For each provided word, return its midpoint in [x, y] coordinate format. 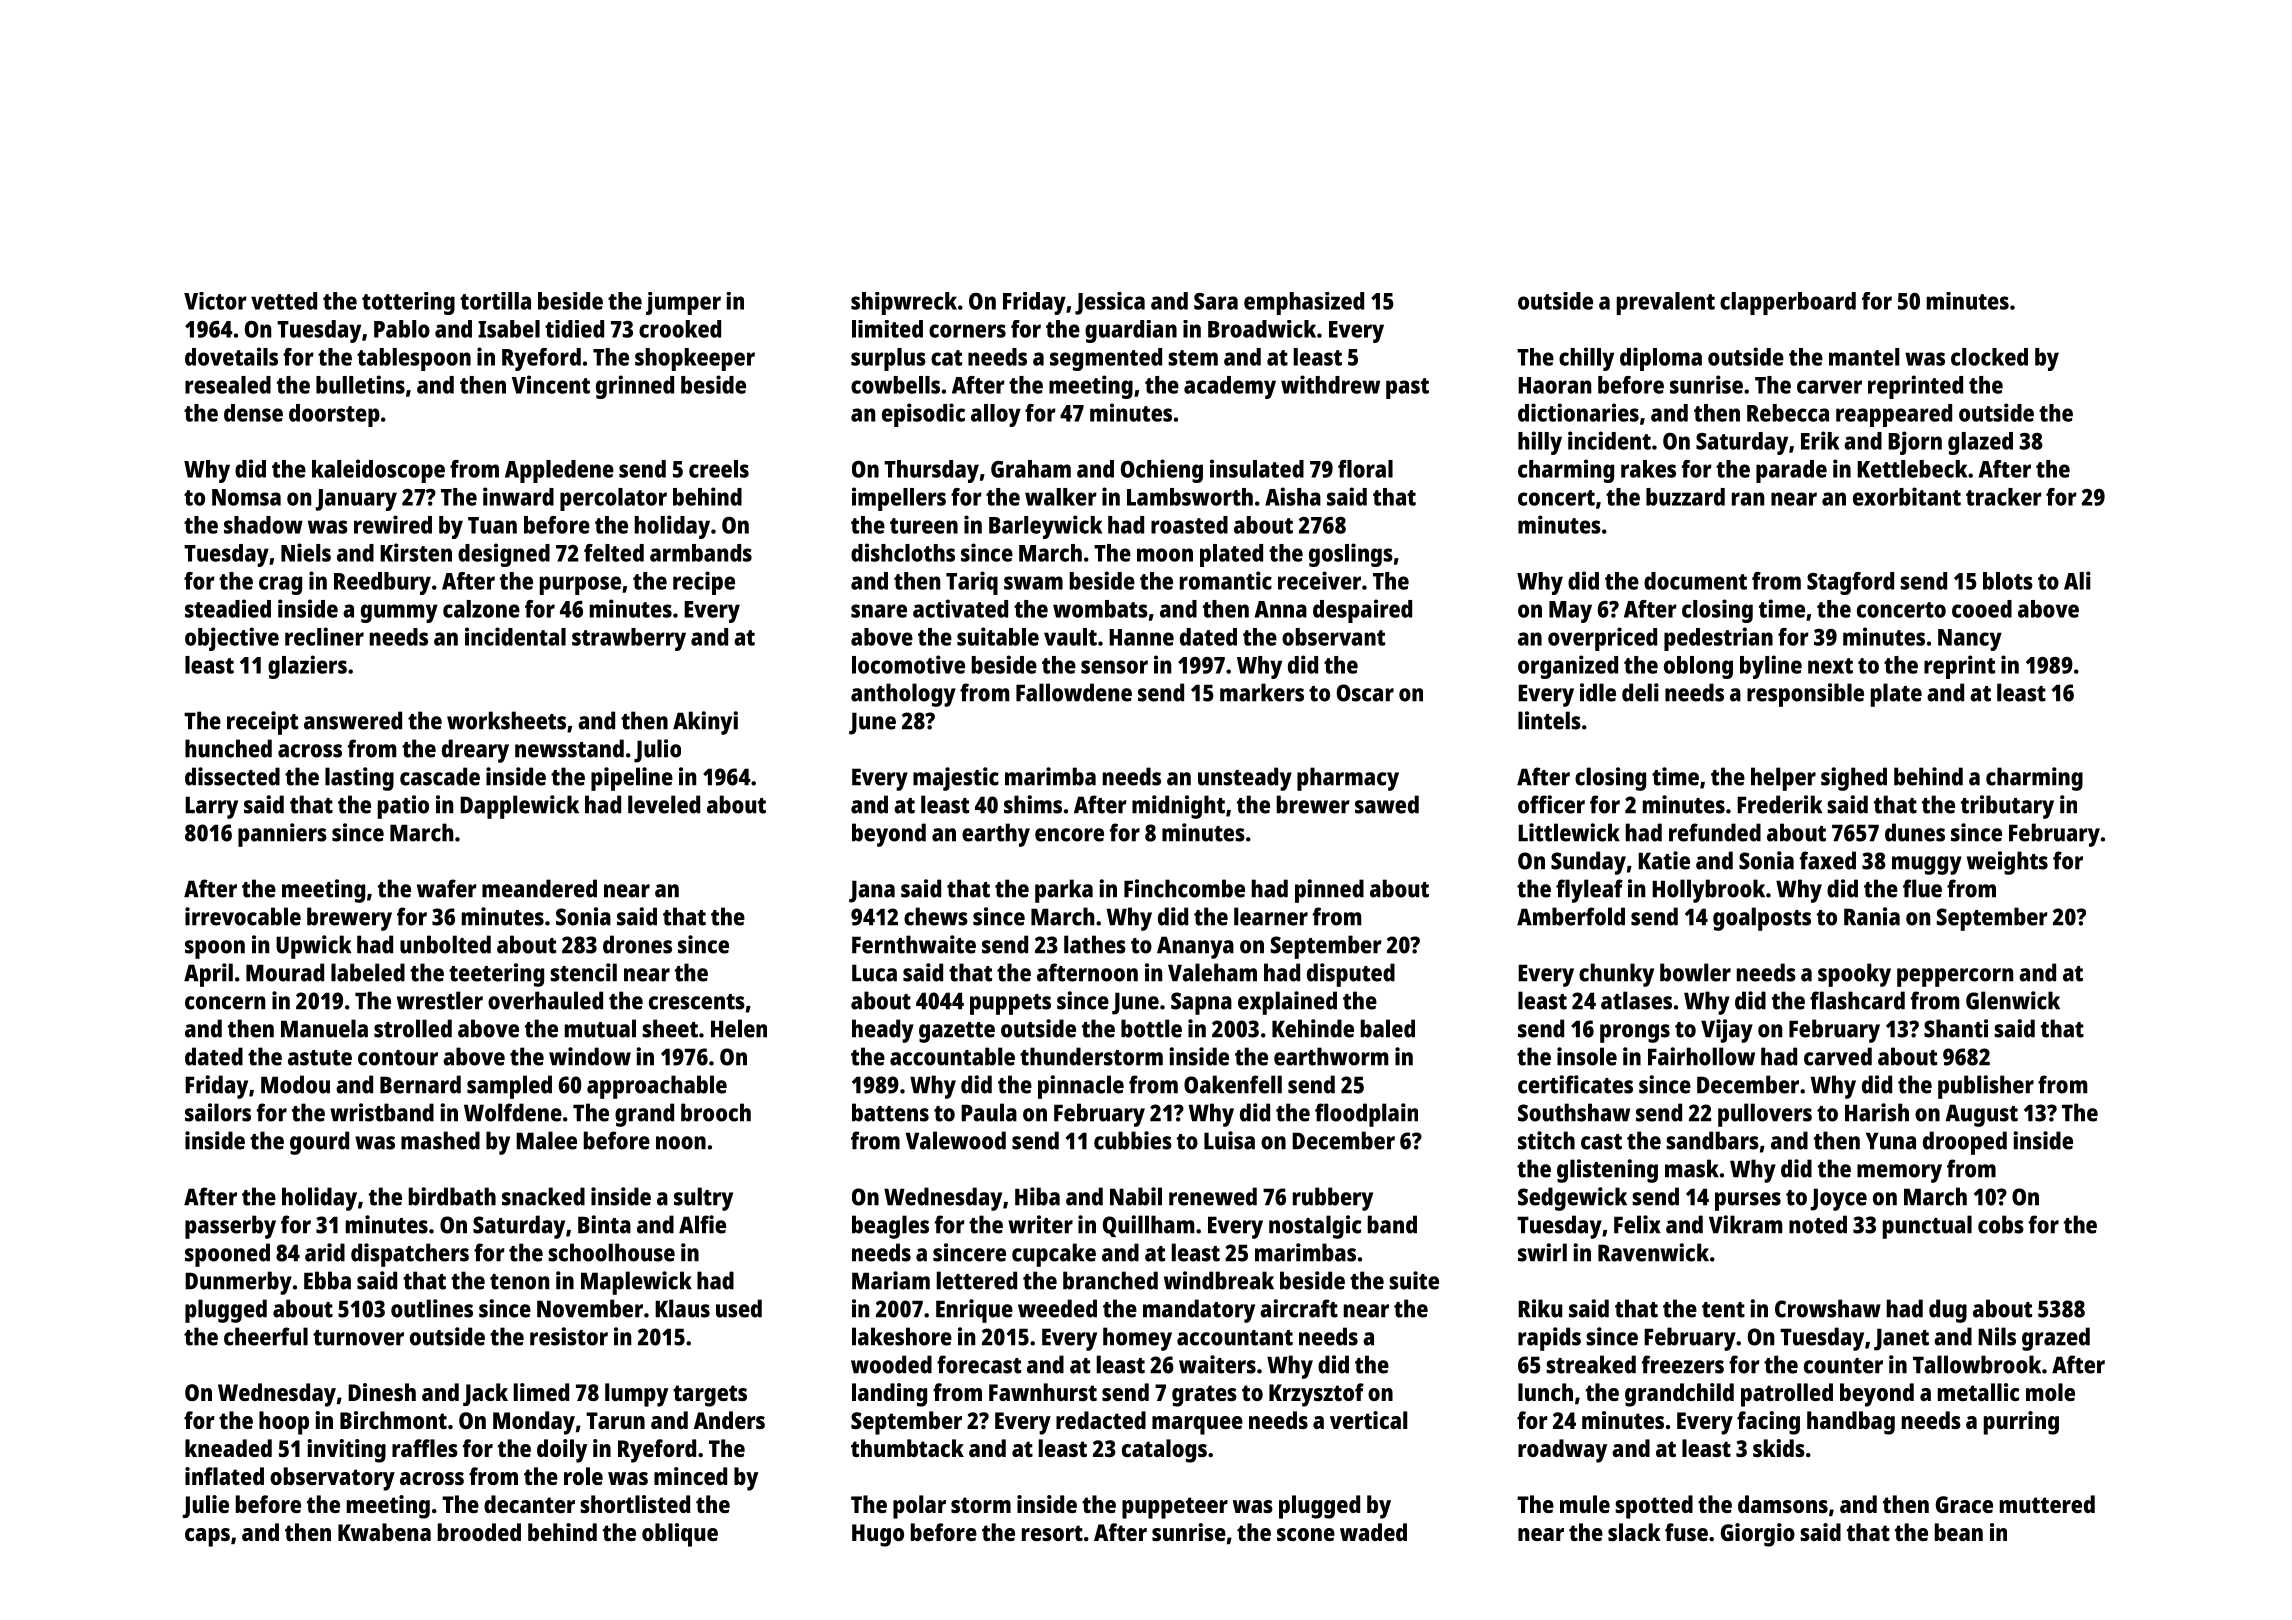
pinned [1329, 891]
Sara [1216, 301]
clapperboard [1788, 303]
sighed [1854, 779]
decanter [529, 1504]
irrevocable [243, 916]
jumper [683, 303]
